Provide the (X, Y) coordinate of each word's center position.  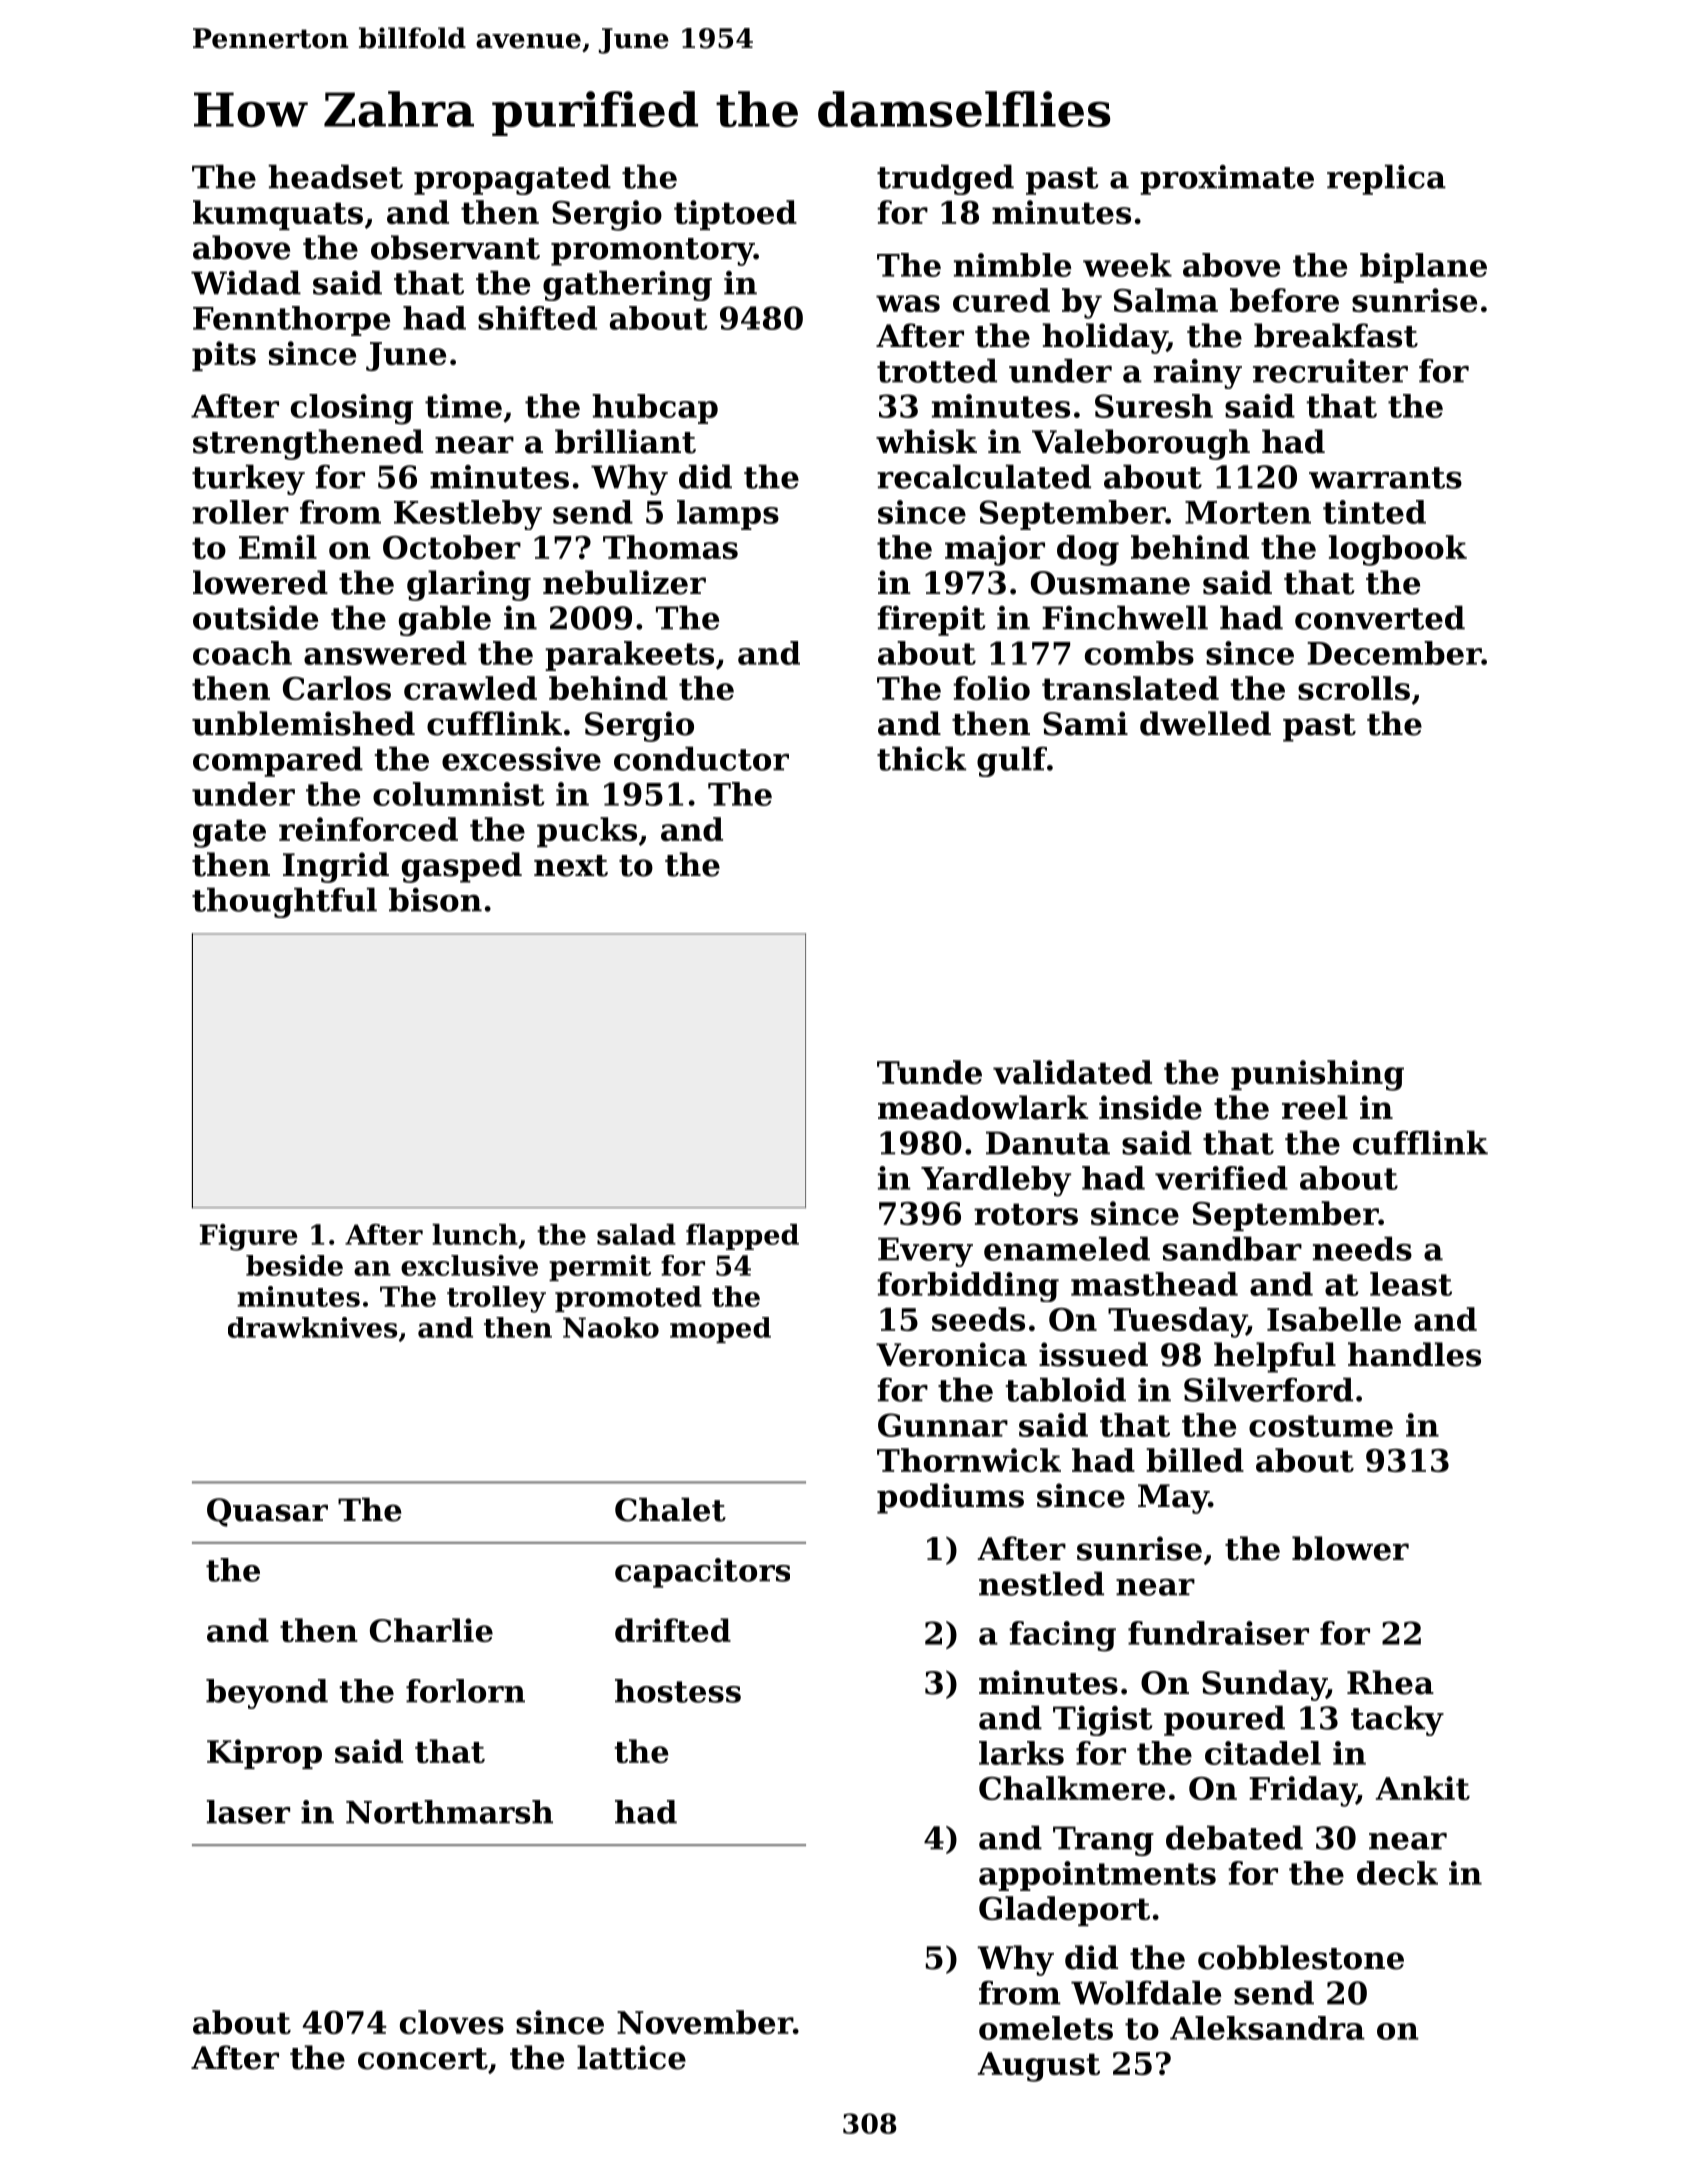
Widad (246, 282)
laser (248, 1812)
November (705, 2022)
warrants (1385, 478)
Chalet (670, 1509)
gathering (627, 285)
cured (1001, 300)
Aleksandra (1267, 2028)
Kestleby (468, 515)
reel (1315, 1107)
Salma (1166, 300)
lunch (475, 1234)
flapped (742, 1237)
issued (1093, 1354)
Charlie (431, 1630)
